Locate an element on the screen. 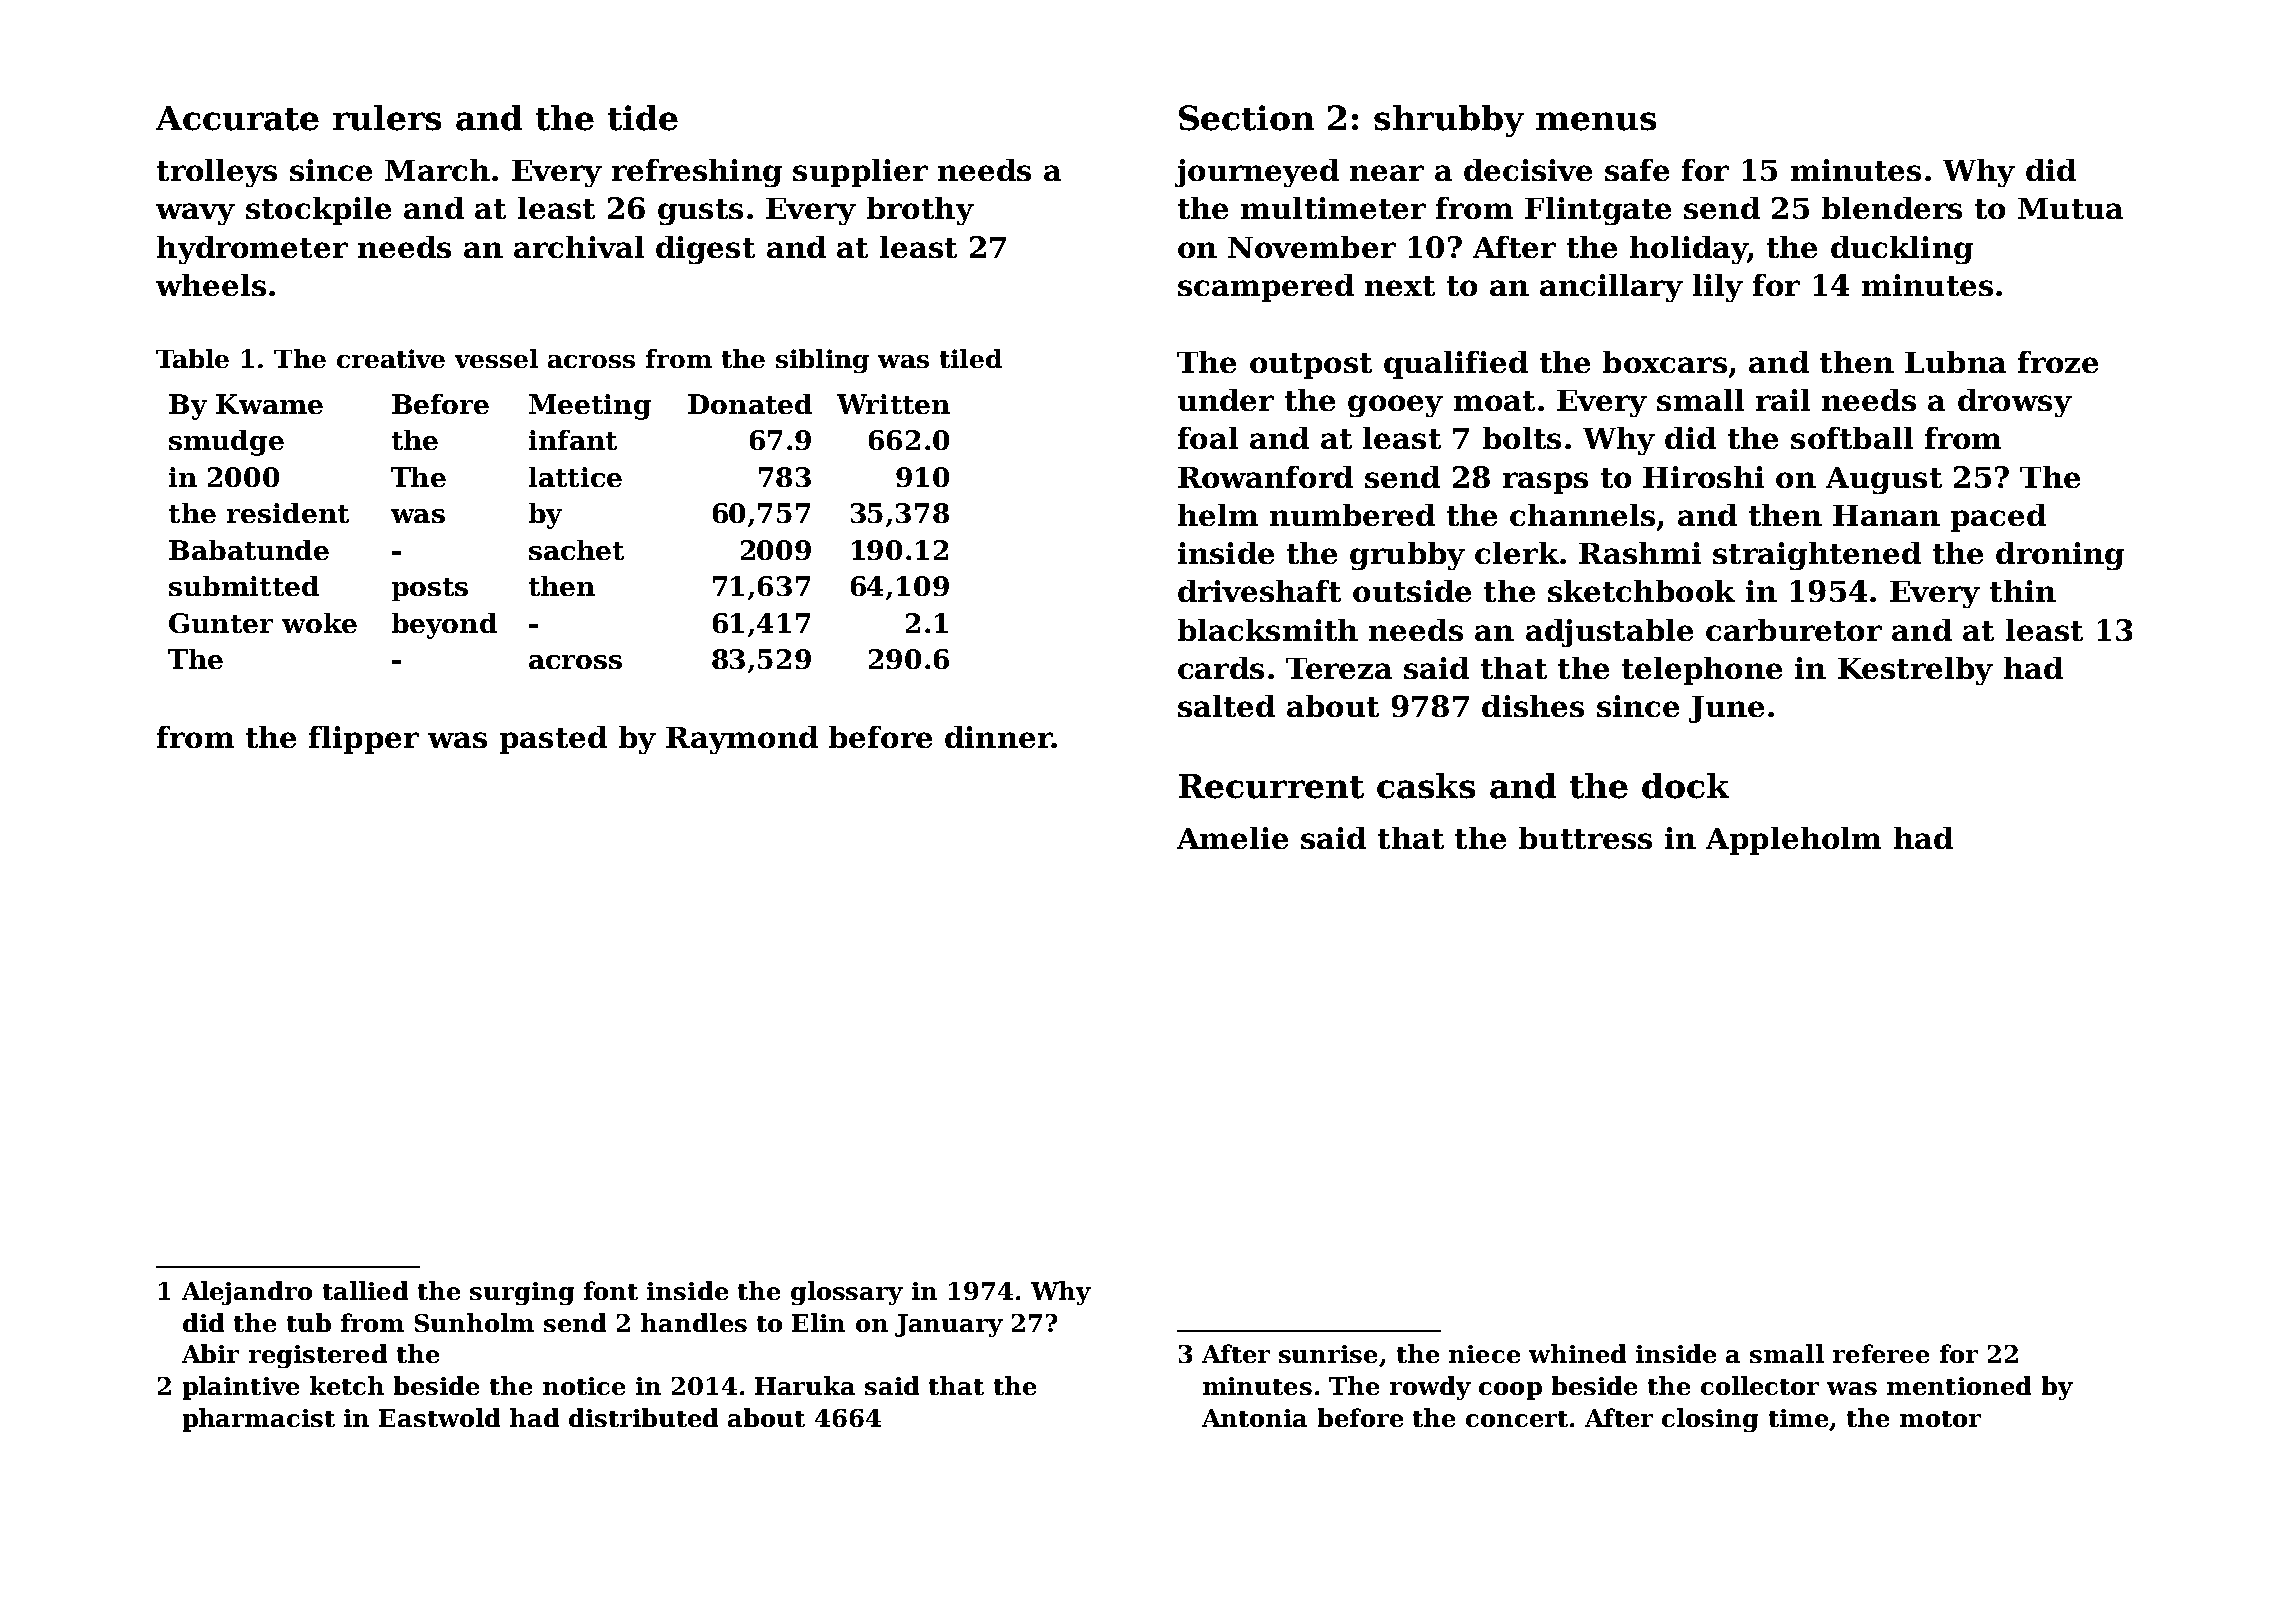  Appleholm is located at coordinates (1793, 841).
